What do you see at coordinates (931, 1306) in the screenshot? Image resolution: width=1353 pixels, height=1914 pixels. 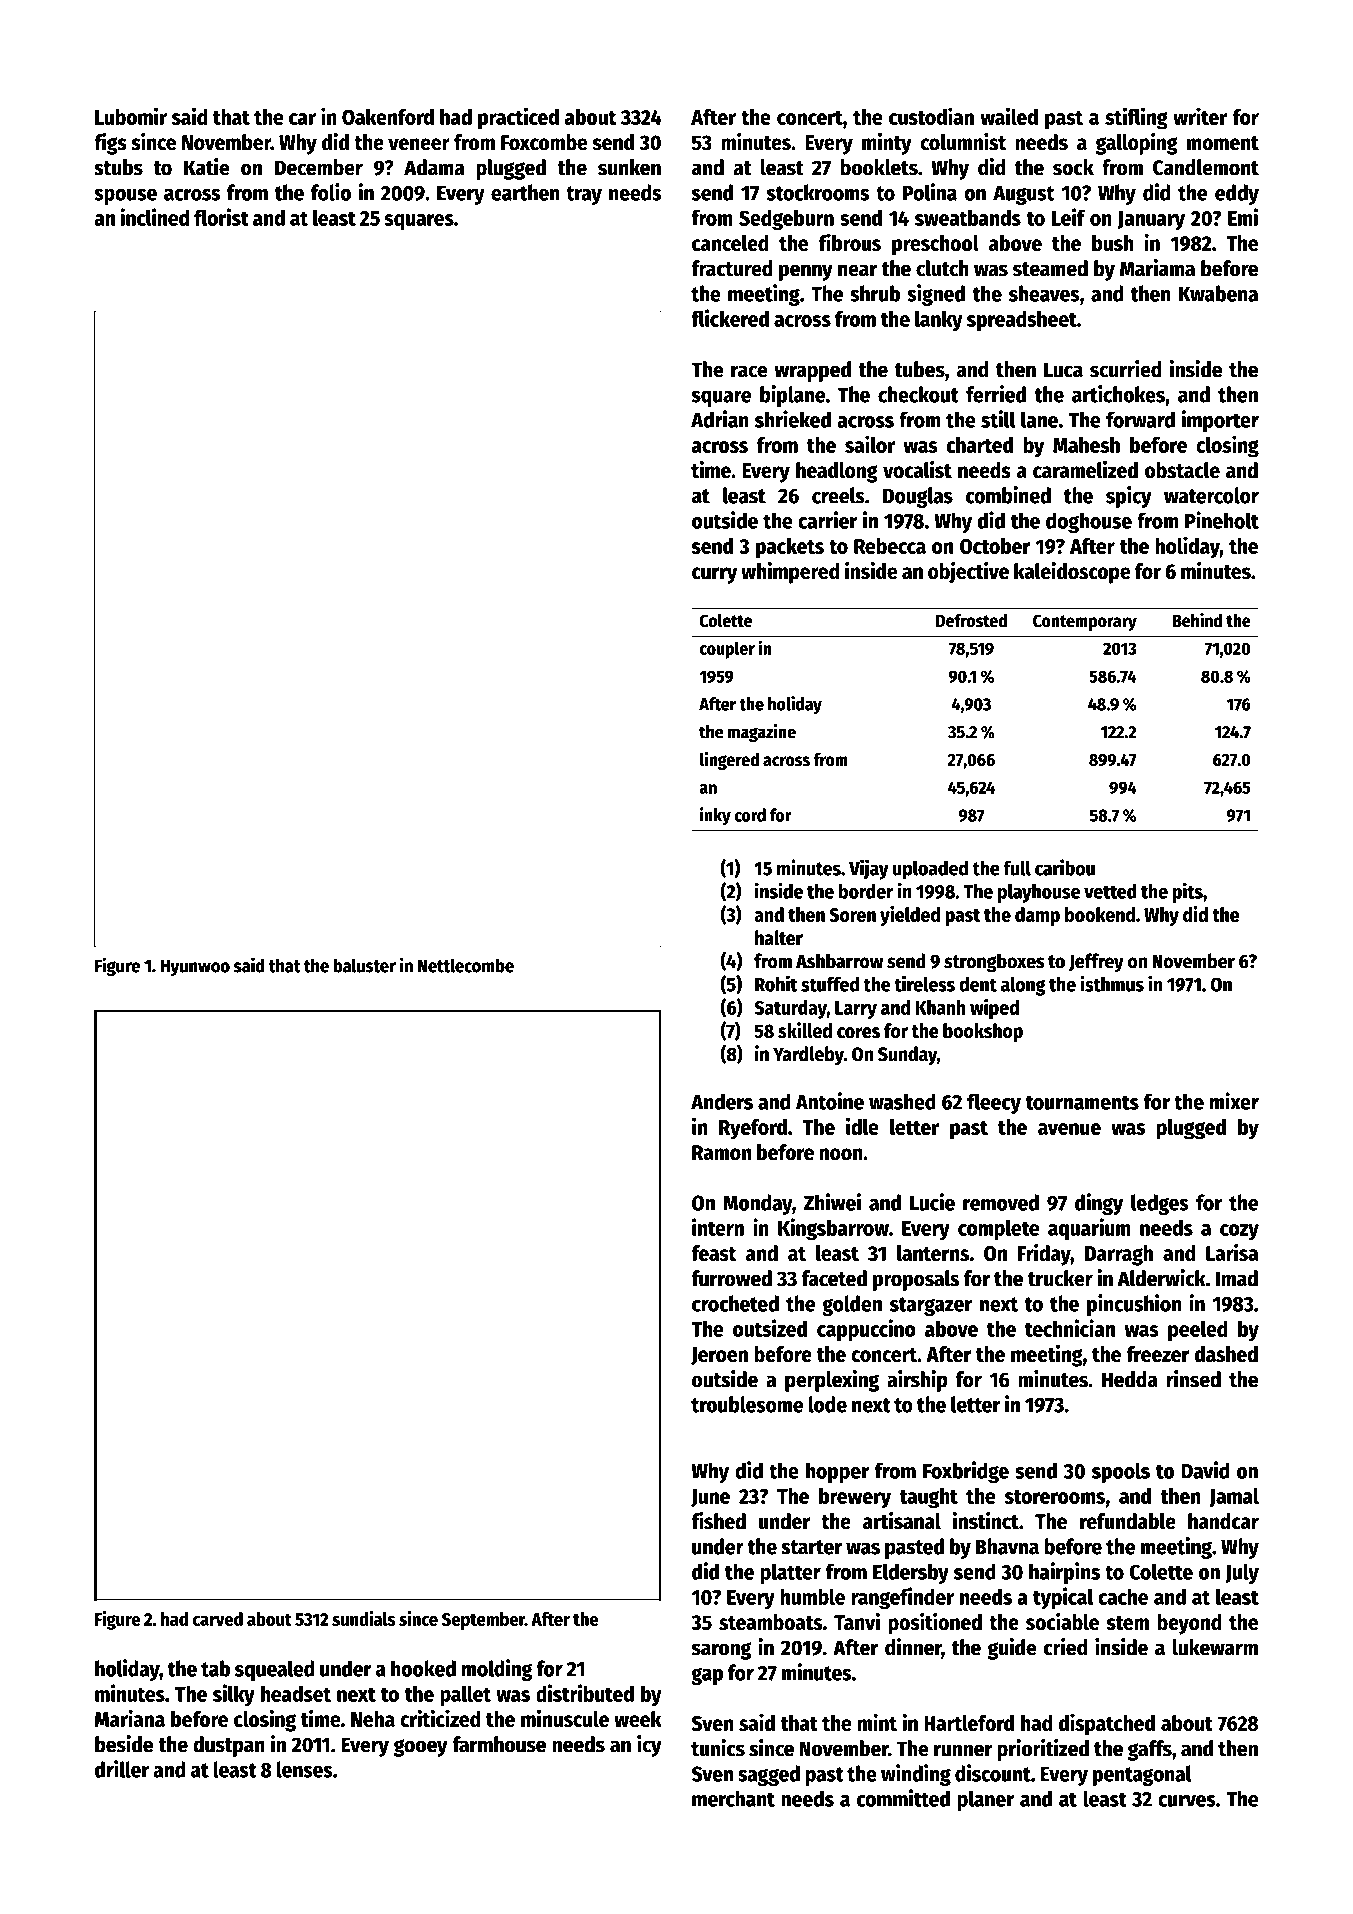 I see `stargazer` at bounding box center [931, 1306].
